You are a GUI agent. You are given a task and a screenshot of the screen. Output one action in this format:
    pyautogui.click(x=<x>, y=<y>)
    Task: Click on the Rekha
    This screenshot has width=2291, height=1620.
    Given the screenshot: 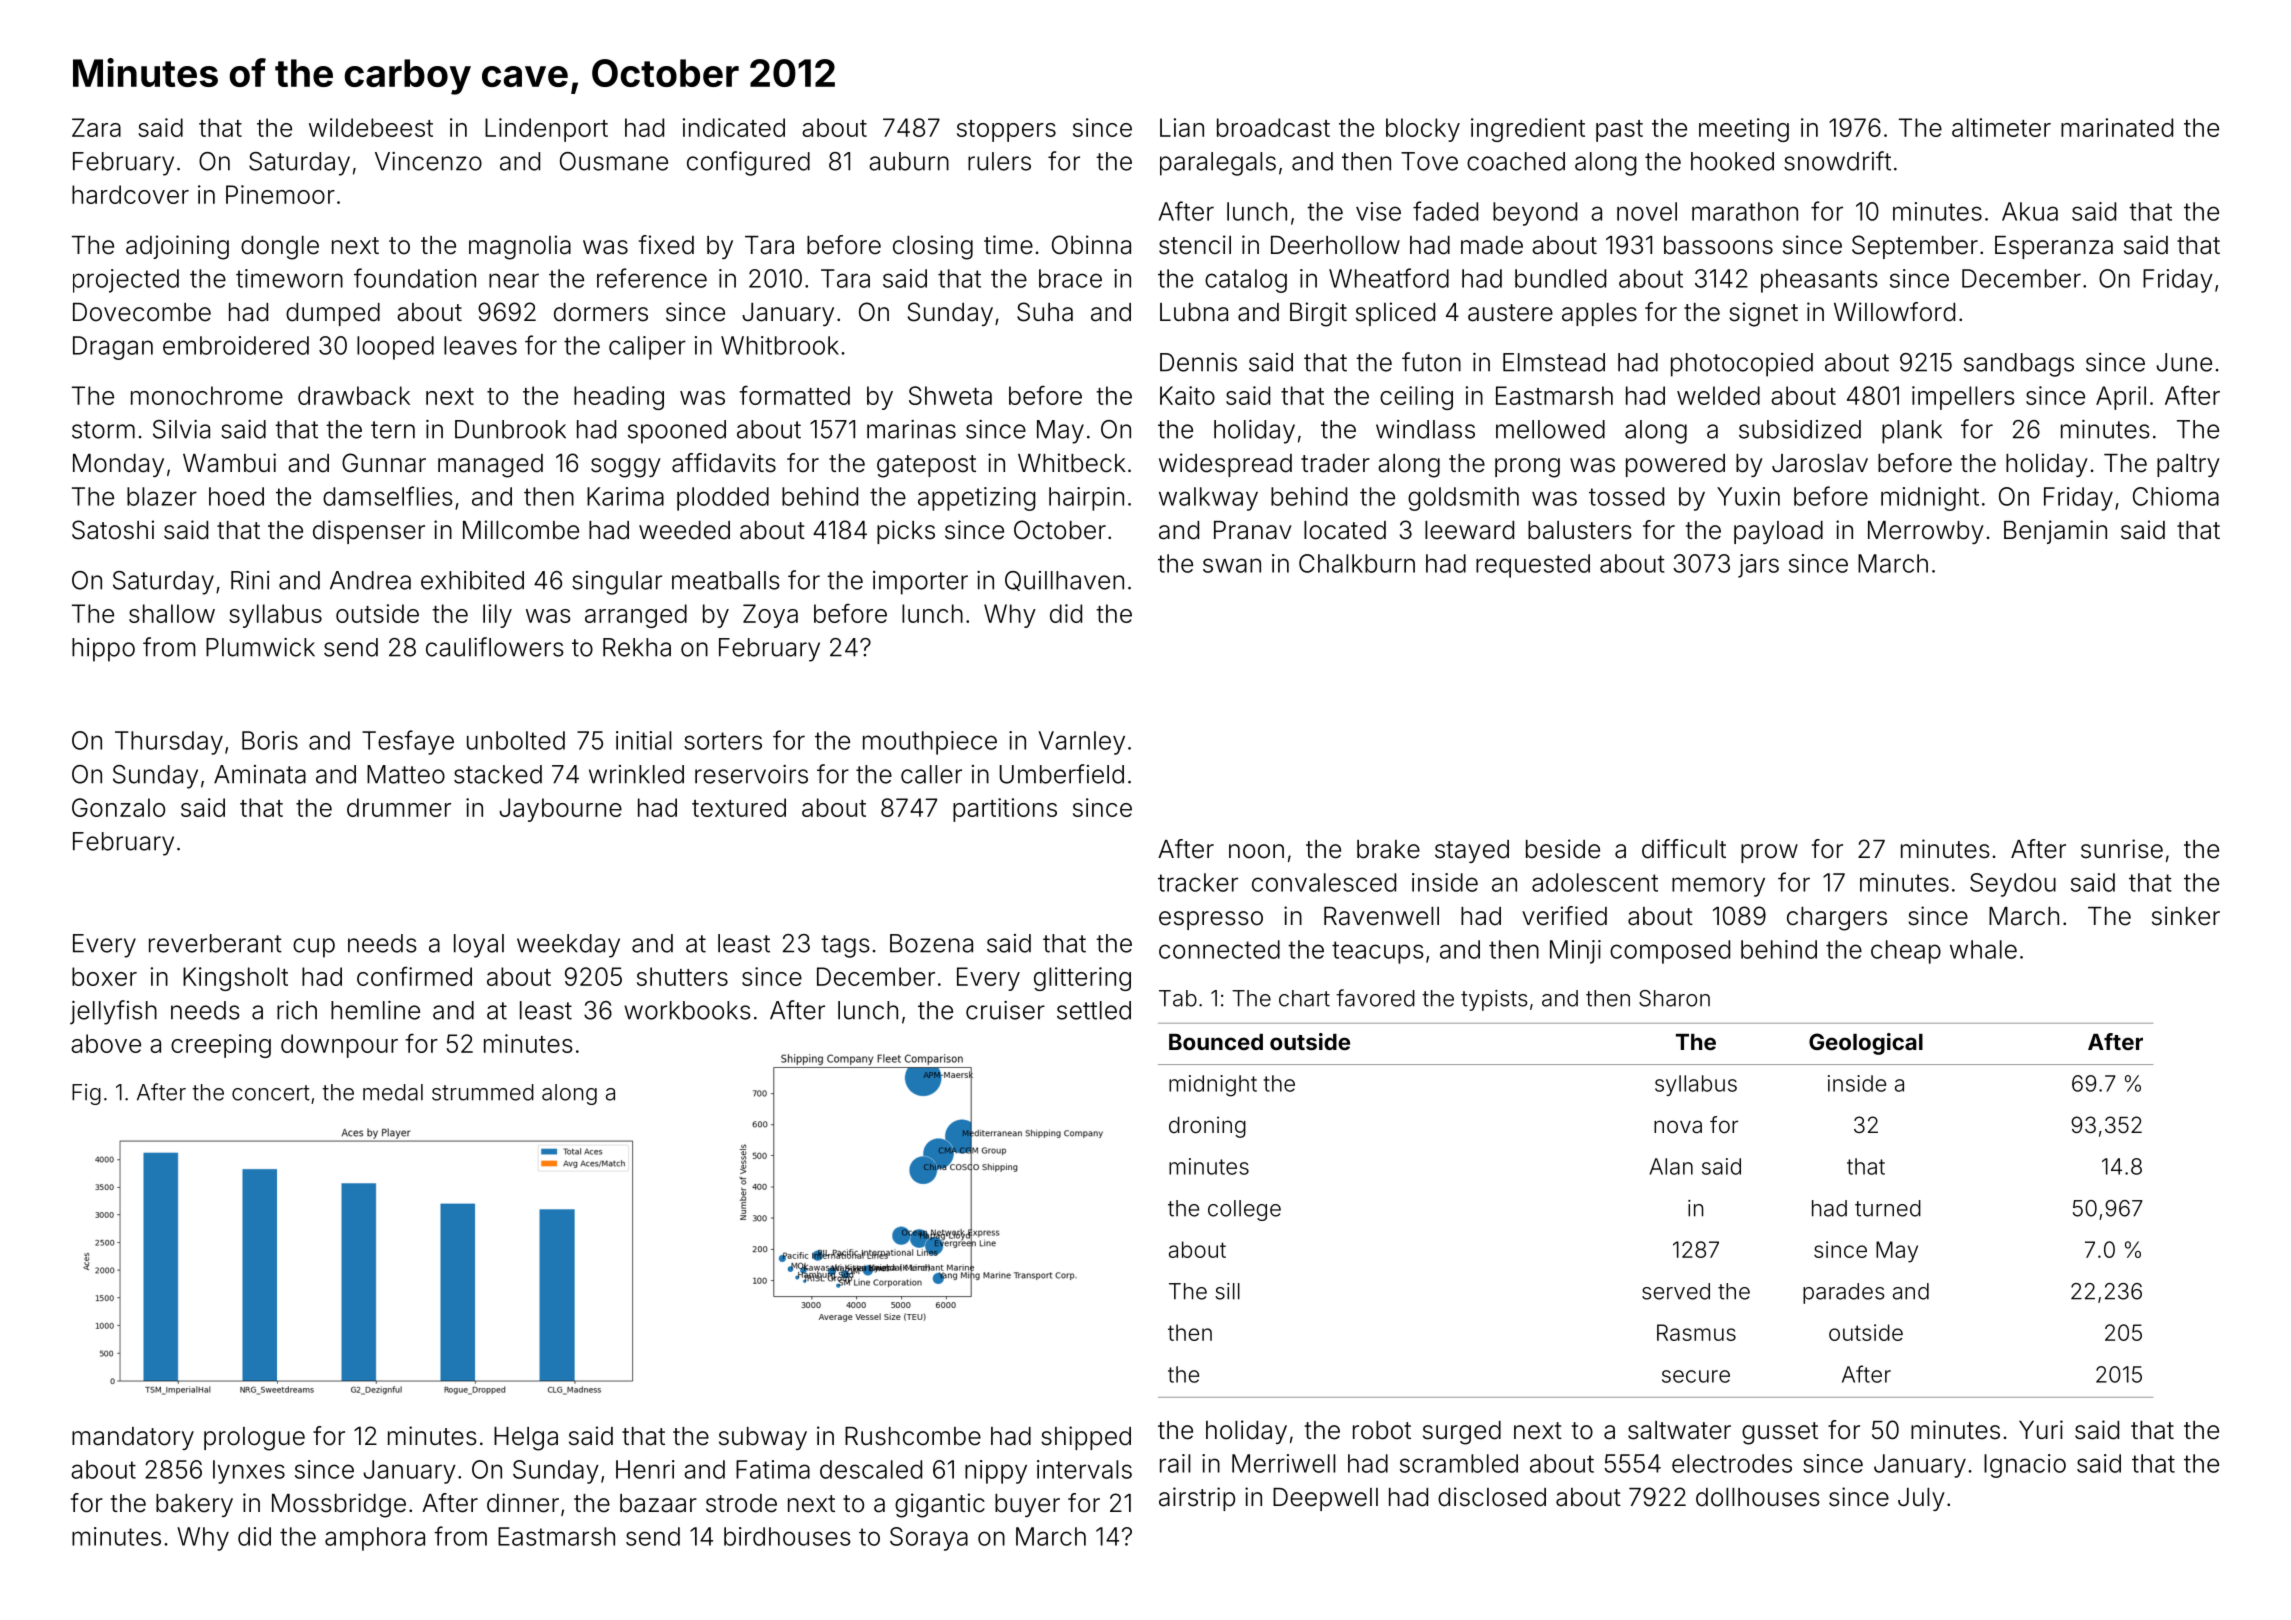 What is the action you would take?
    pyautogui.click(x=637, y=647)
